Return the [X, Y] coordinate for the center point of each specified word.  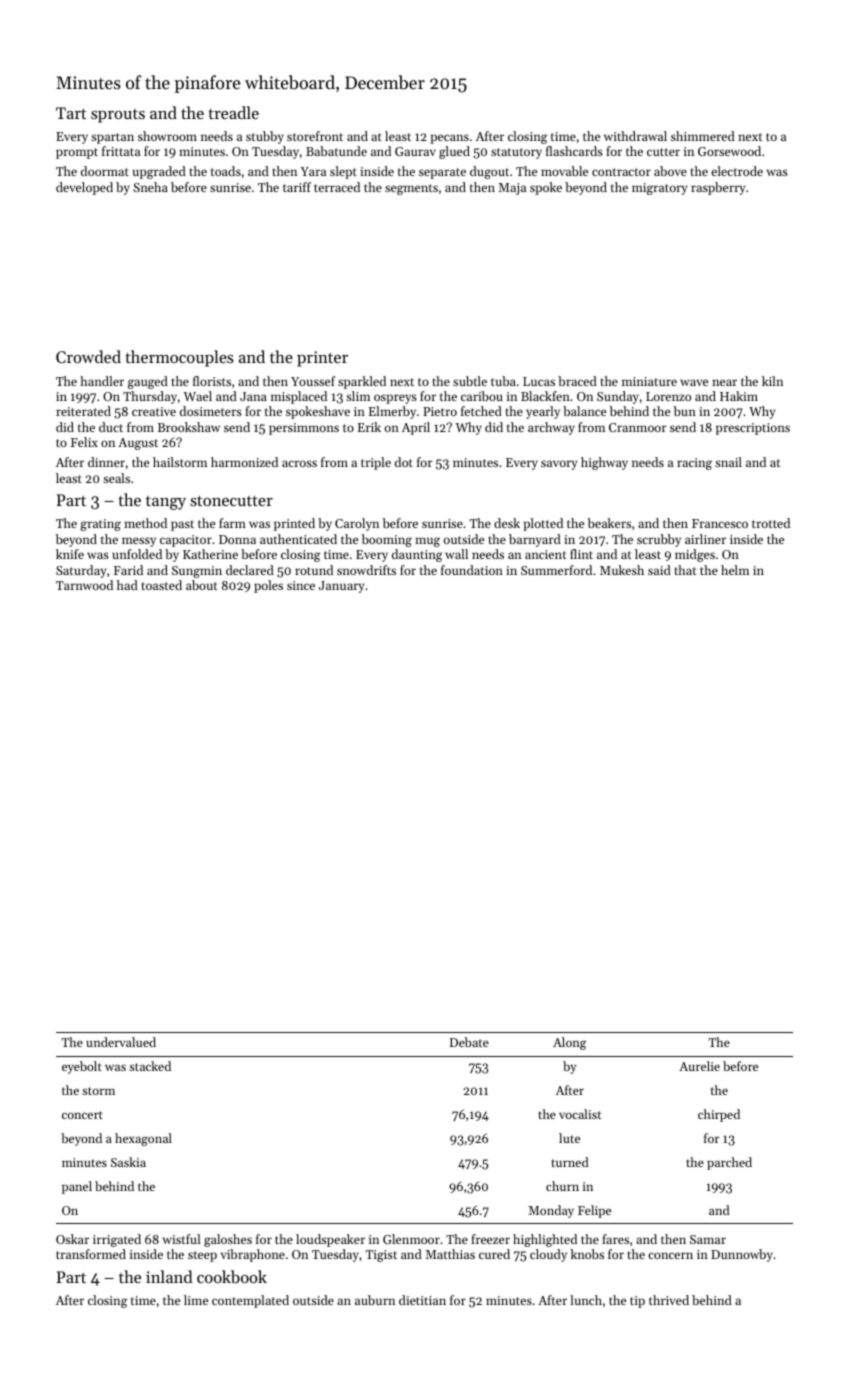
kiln [772, 381]
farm [232, 523]
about [201, 585]
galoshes [228, 1240]
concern [670, 1255]
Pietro [440, 411]
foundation [472, 570]
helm [735, 570]
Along [569, 1043]
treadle [233, 112]
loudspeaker [330, 1240]
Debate [469, 1042]
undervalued [121, 1042]
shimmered [703, 136]
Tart [71, 113]
